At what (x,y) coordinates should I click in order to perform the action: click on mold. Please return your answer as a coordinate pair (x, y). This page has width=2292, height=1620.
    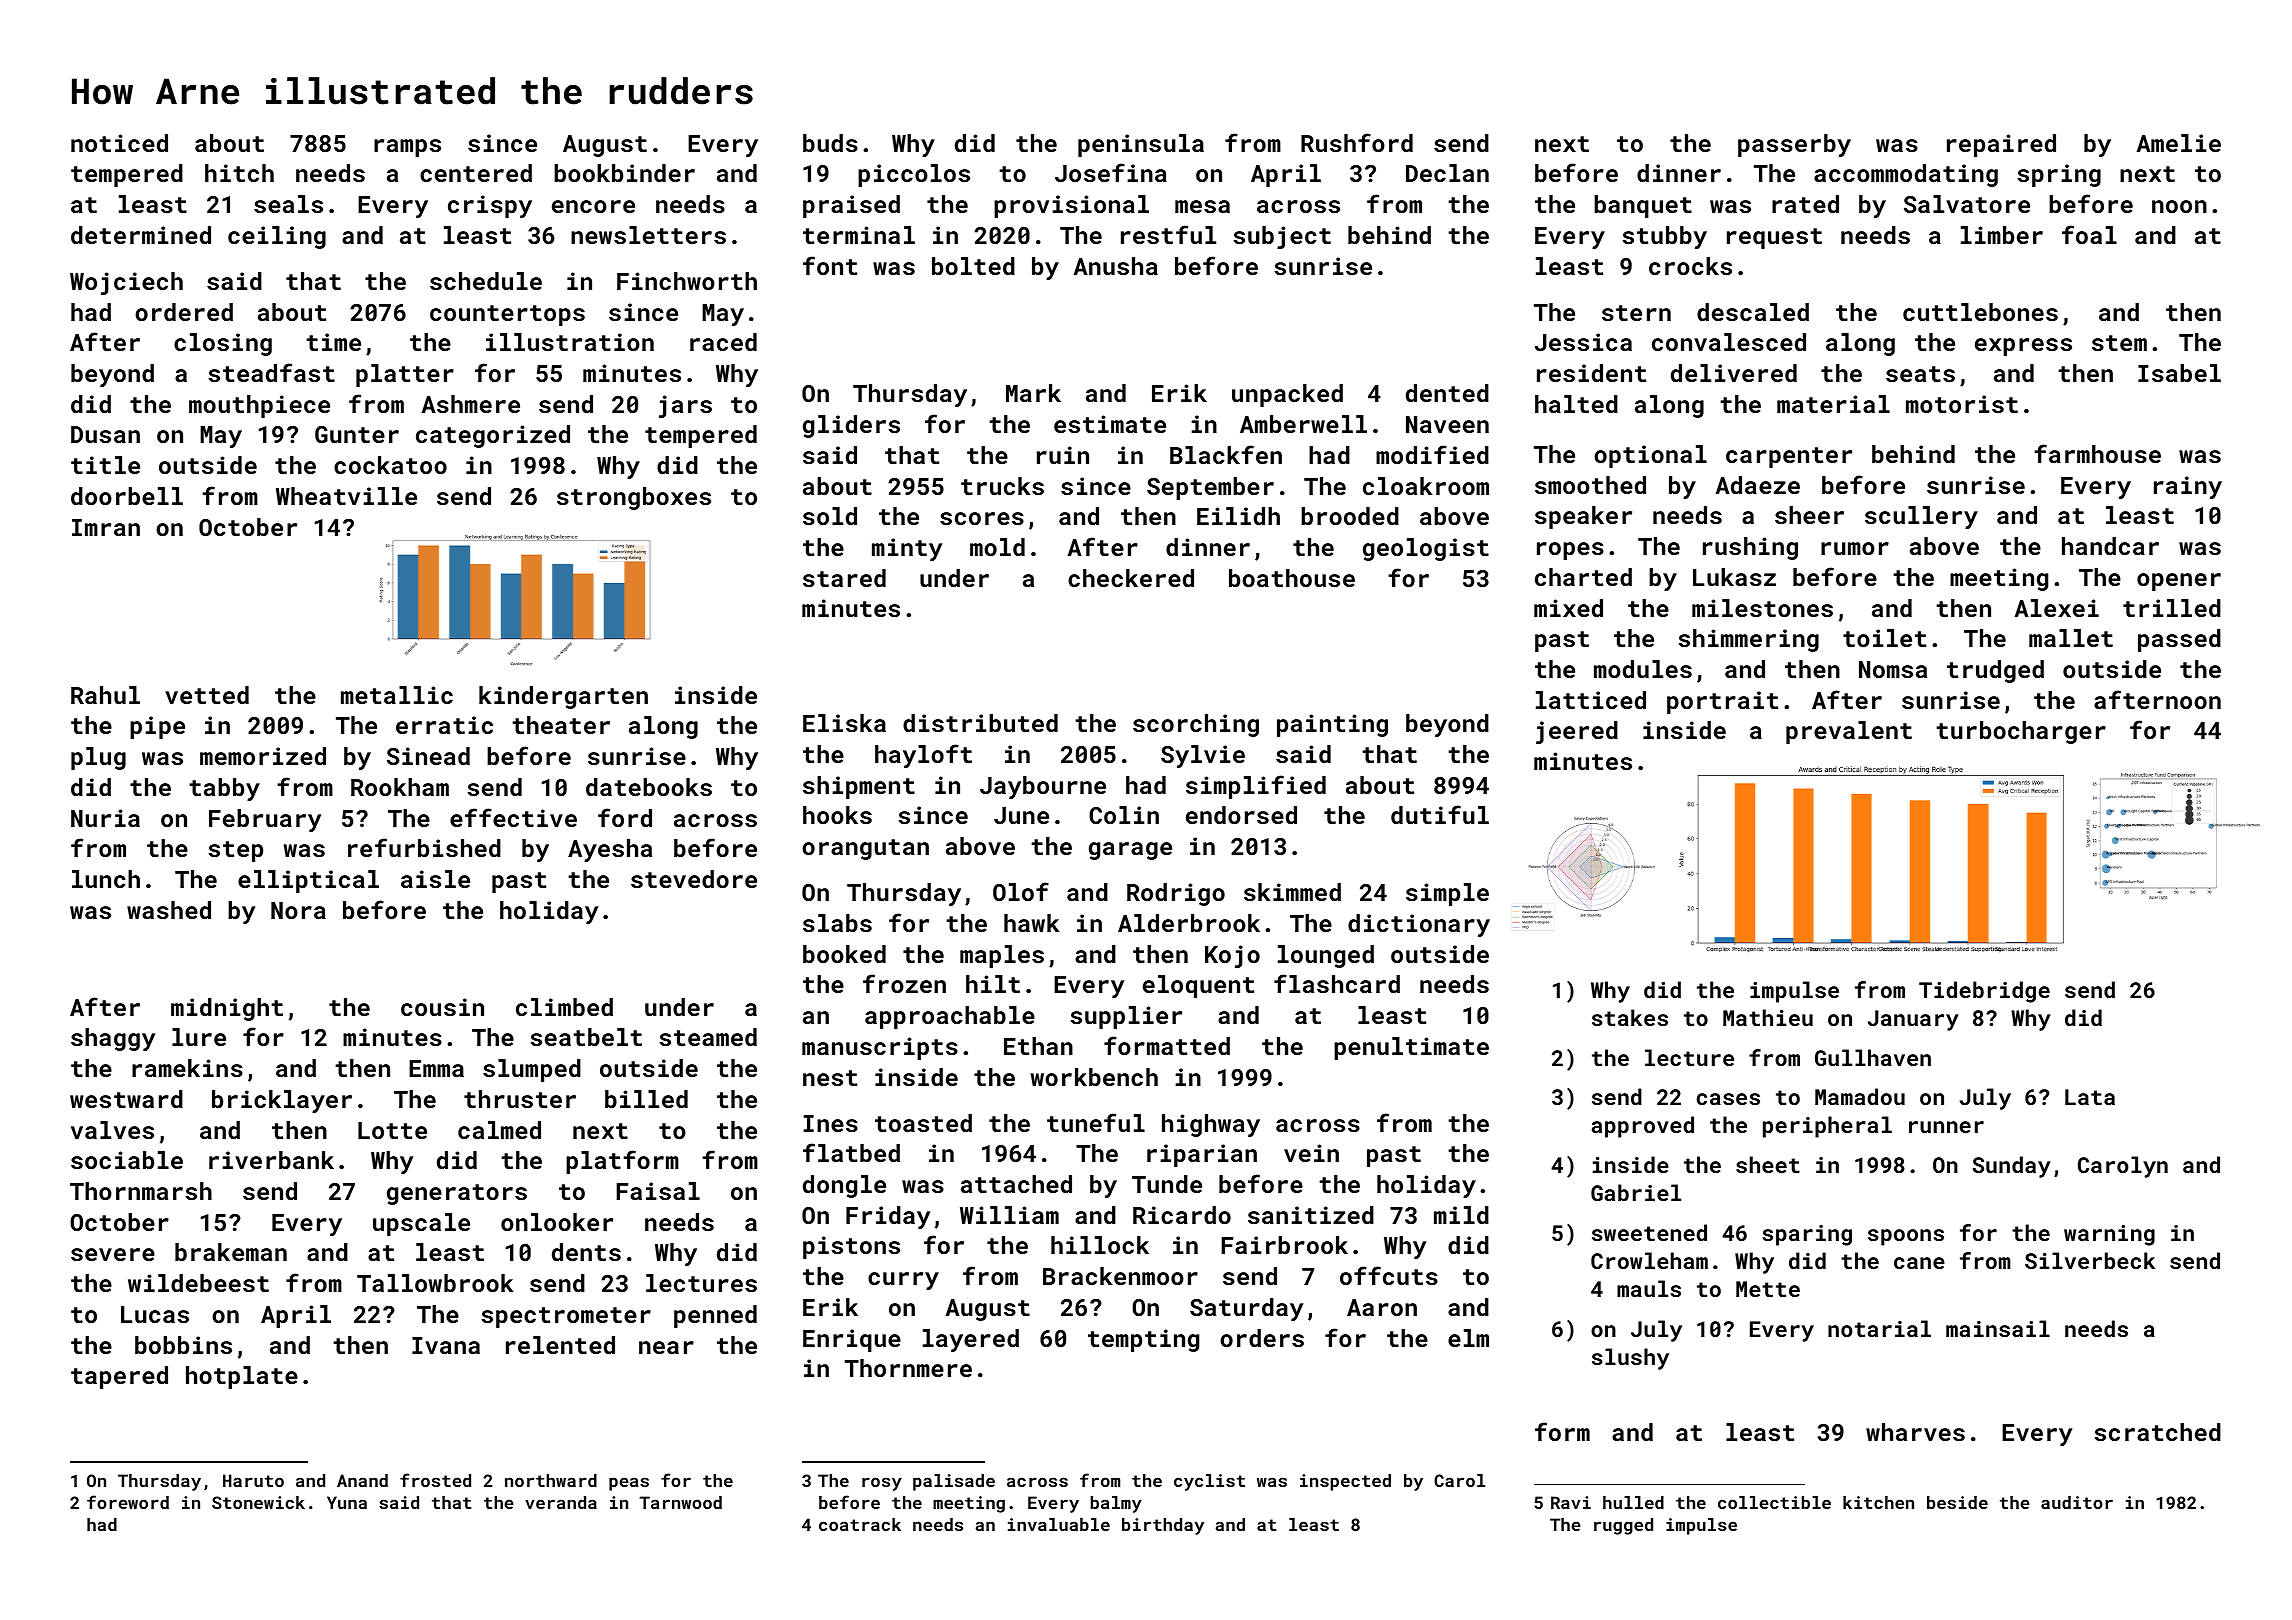
    Looking at the image, I should click on (997, 547).
